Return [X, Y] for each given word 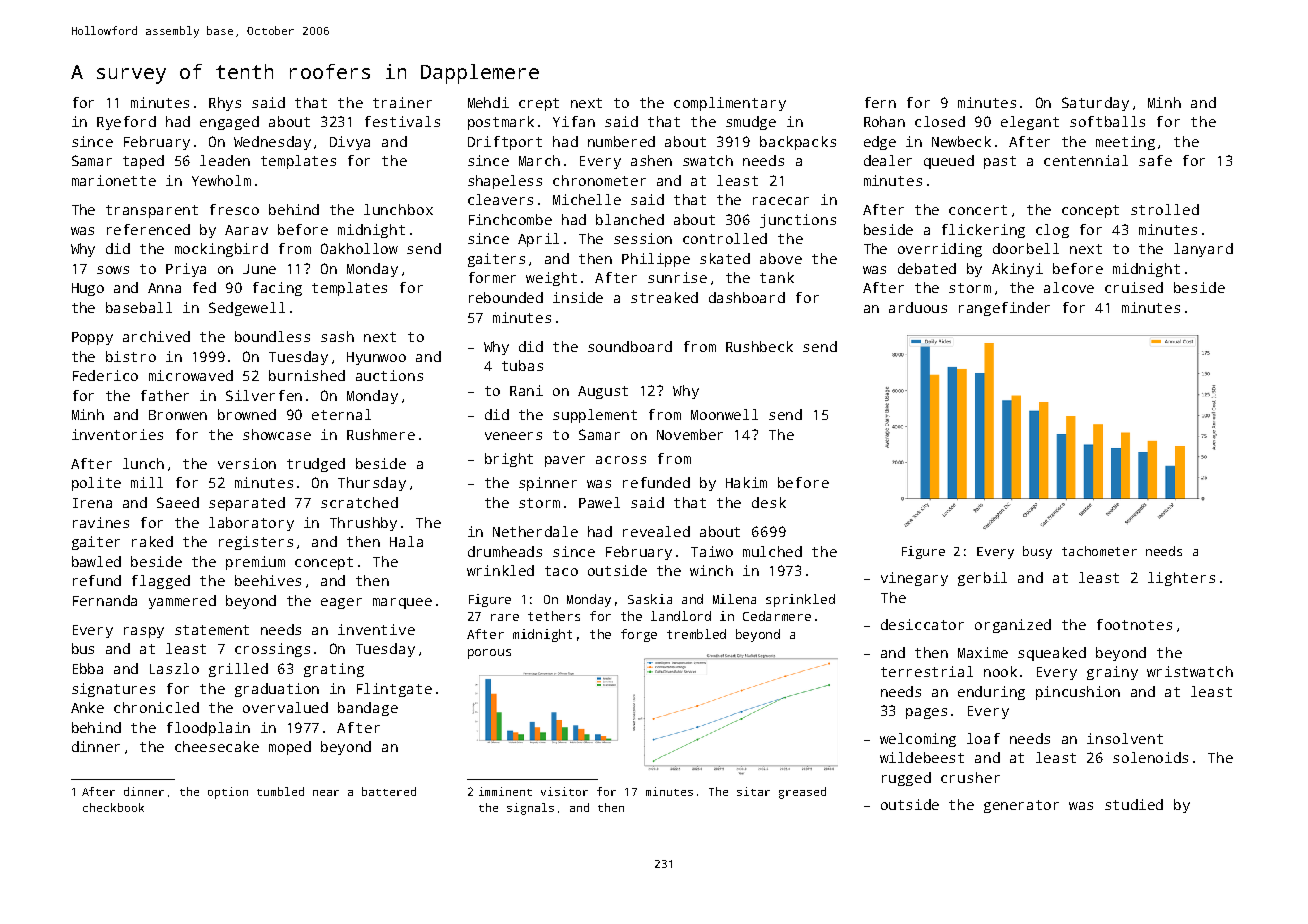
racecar [781, 201]
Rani [526, 390]
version [247, 463]
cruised [1134, 287]
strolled [1165, 209]
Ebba [88, 668]
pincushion [1078, 693]
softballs [1107, 121]
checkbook [113, 807]
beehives [268, 580]
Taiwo [712, 551]
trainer [402, 102]
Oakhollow [359, 248]
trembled [696, 634]
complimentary [730, 104]
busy [1037, 552]
